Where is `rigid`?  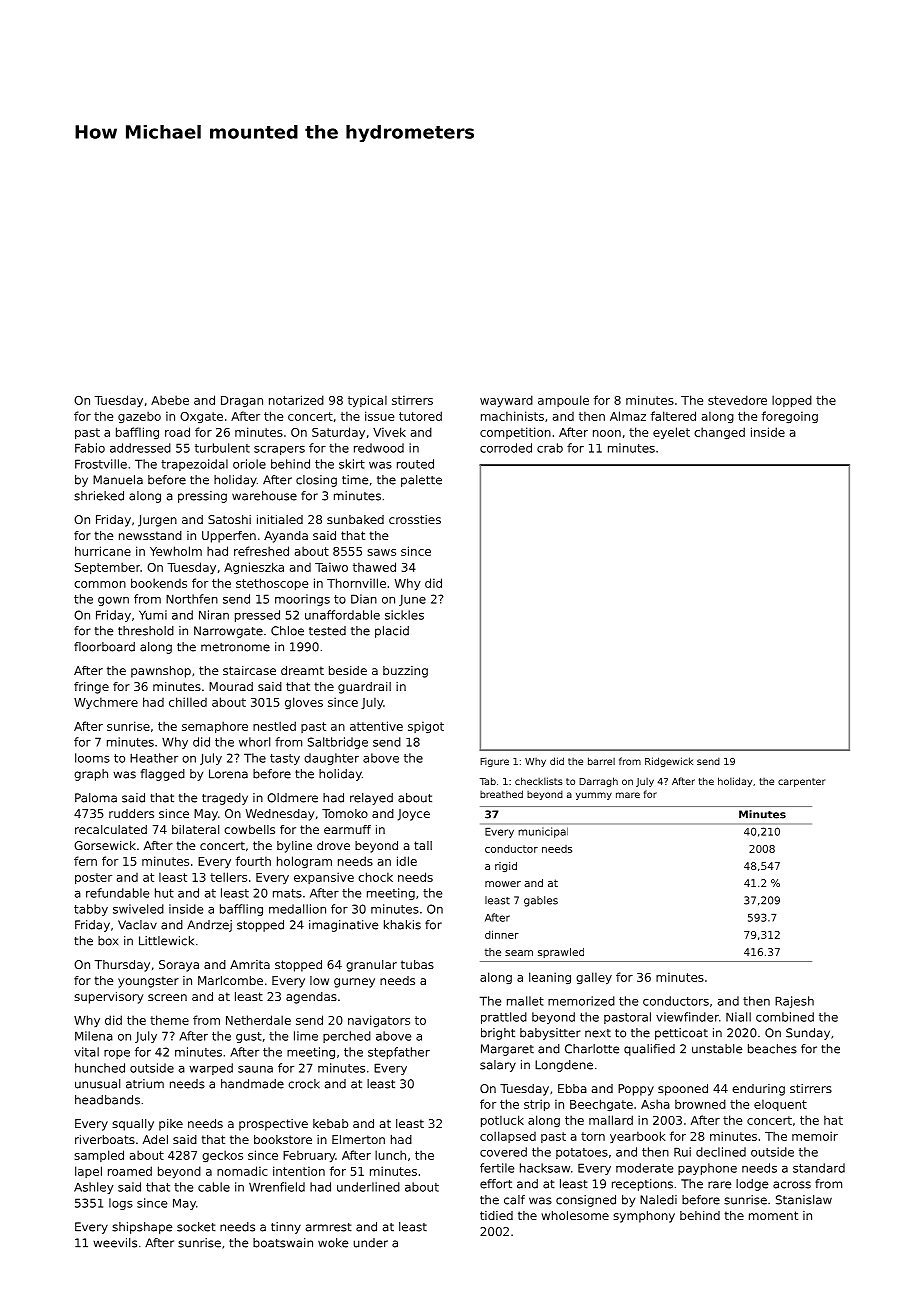 rigid is located at coordinates (506, 867).
